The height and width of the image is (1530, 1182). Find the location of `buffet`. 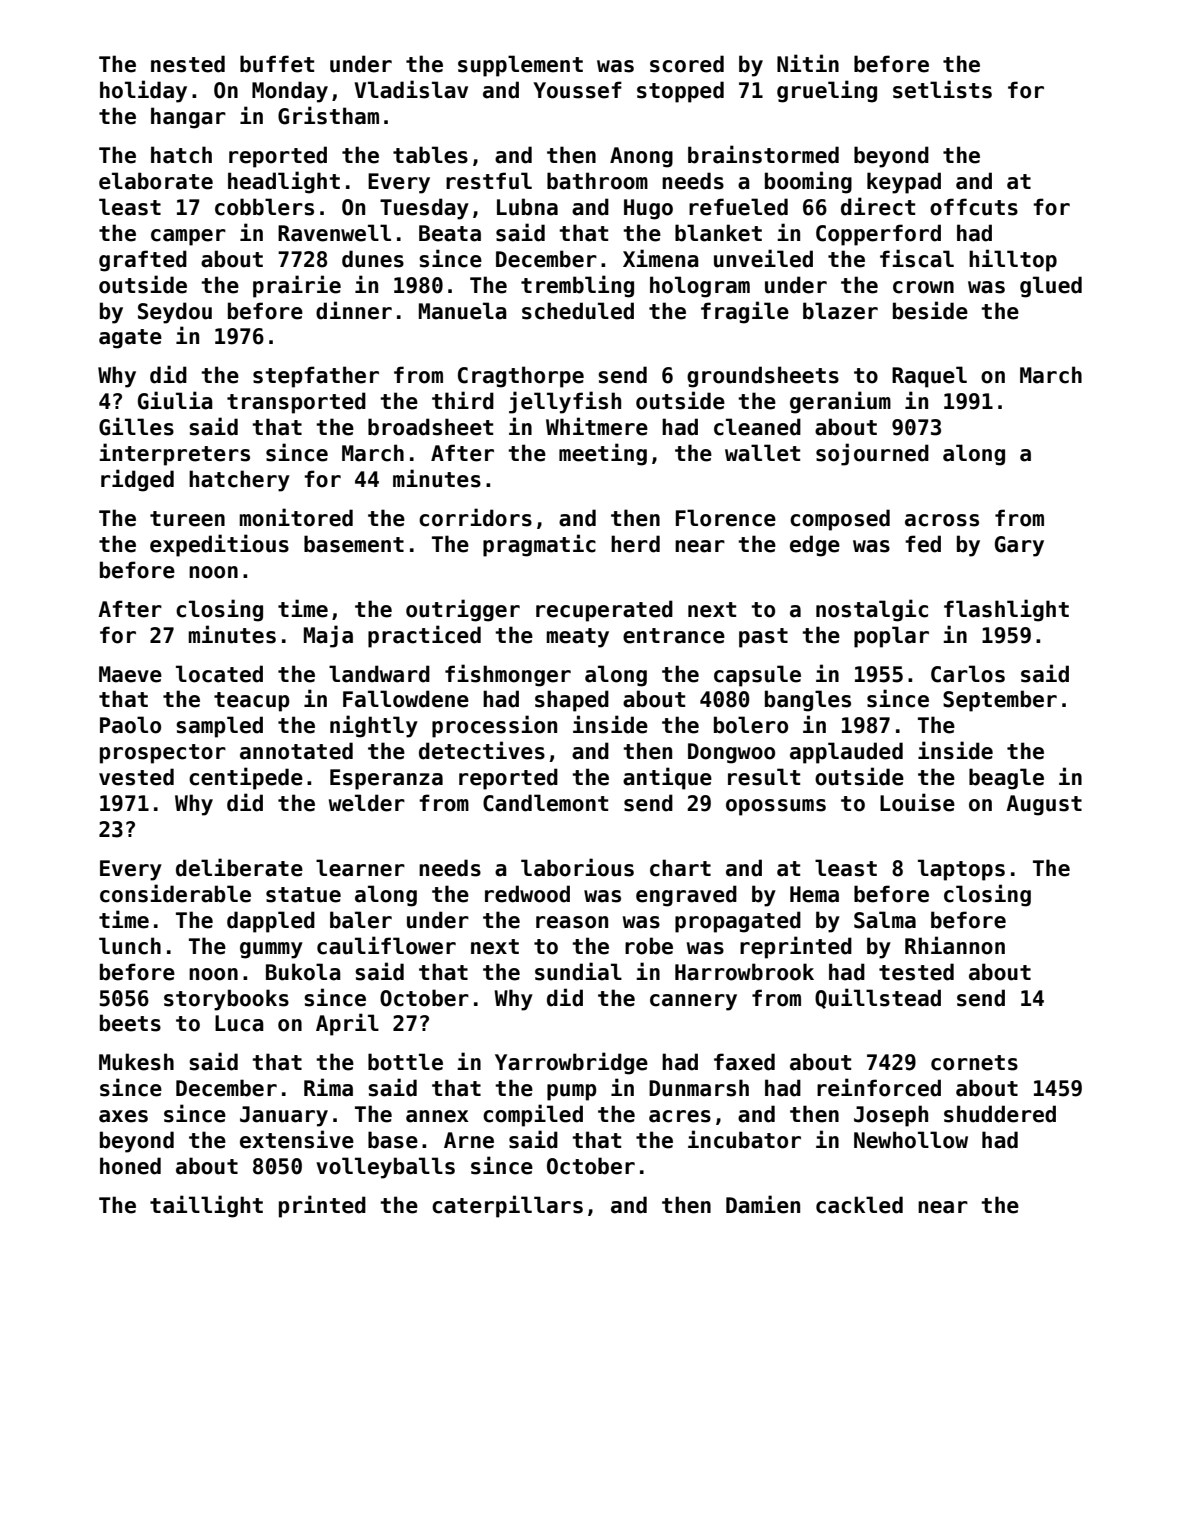

buffet is located at coordinates (277, 64).
